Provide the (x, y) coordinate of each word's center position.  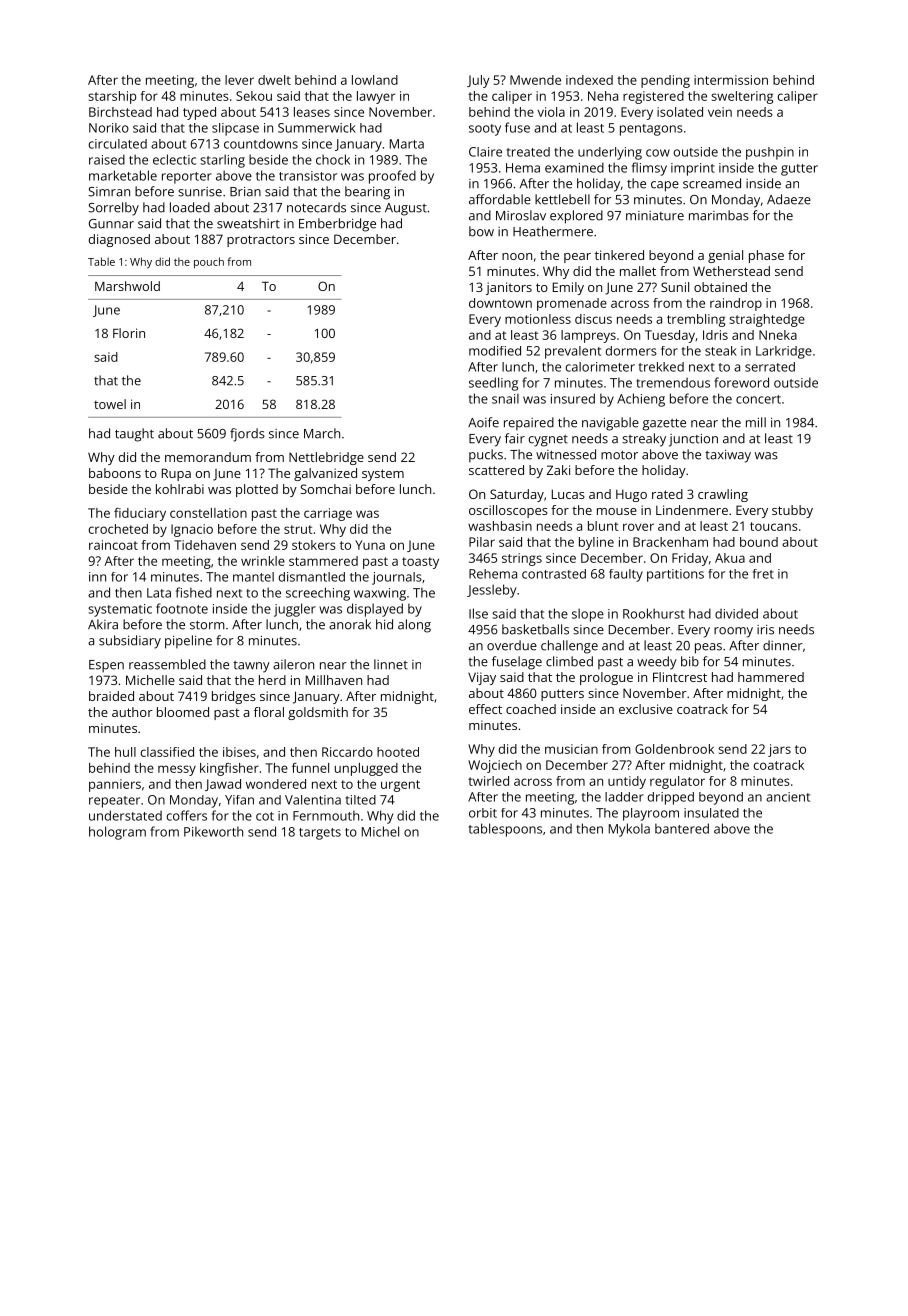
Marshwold (127, 286)
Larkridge (784, 352)
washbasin (500, 526)
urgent (400, 786)
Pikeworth (213, 831)
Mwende (535, 80)
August (406, 209)
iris (765, 630)
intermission (731, 80)
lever (239, 80)
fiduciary (140, 514)
